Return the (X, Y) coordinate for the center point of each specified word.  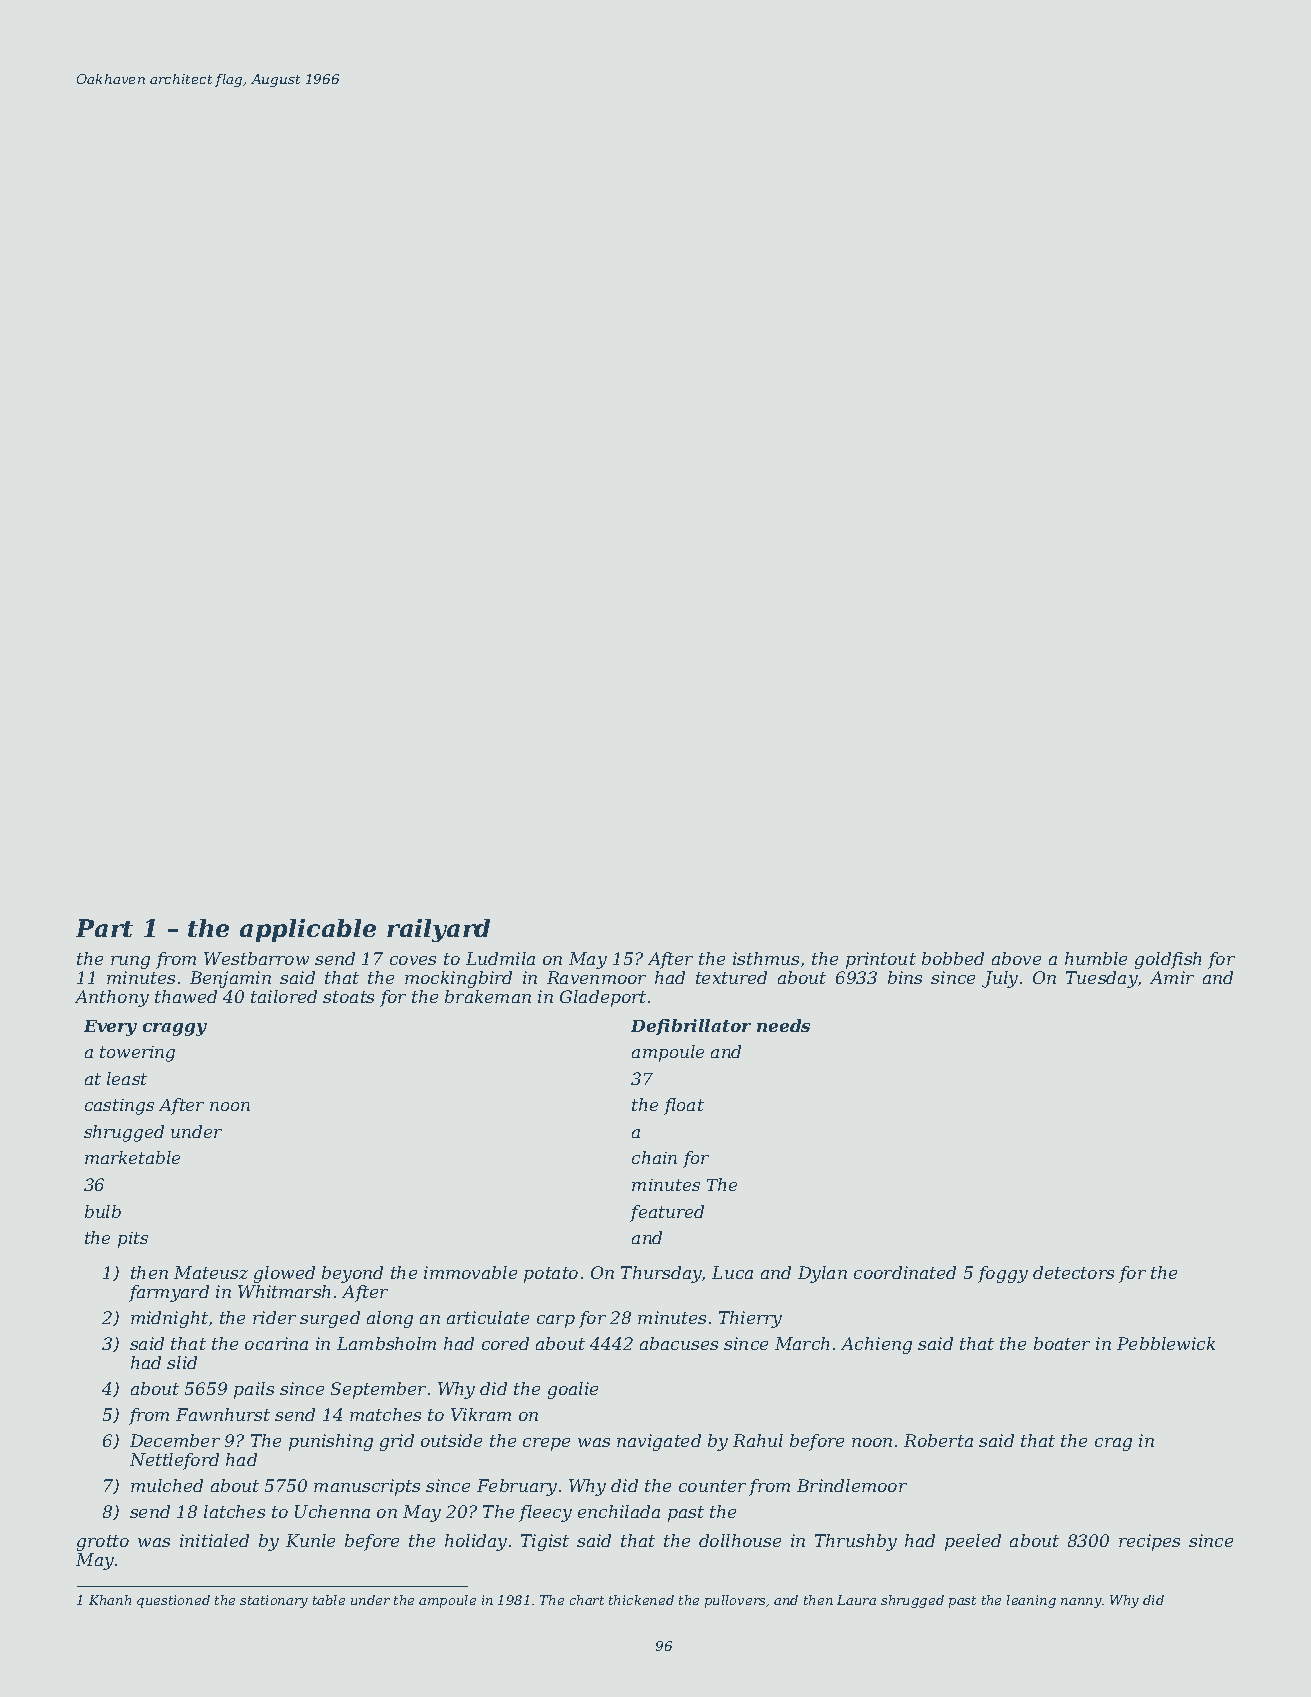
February (517, 1487)
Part (104, 928)
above (1016, 958)
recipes (1149, 1542)
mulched (167, 1485)
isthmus (766, 958)
